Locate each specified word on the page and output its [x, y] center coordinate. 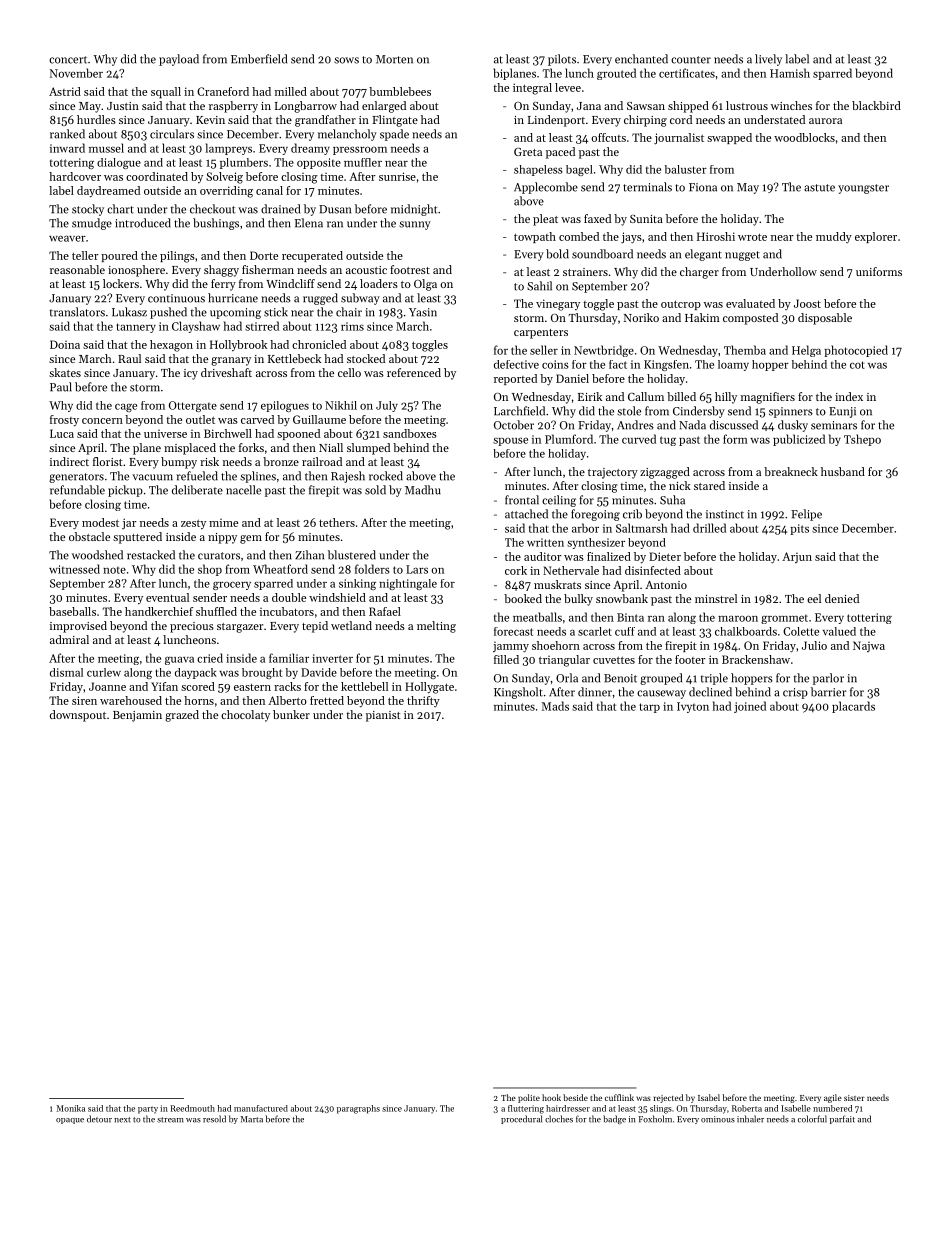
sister [854, 1098]
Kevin [210, 120]
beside [575, 1097]
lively [768, 60]
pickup [125, 491]
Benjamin [137, 716]
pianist [383, 716]
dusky [793, 426]
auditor [543, 556]
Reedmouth [193, 1108]
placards [853, 707]
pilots [562, 60]
